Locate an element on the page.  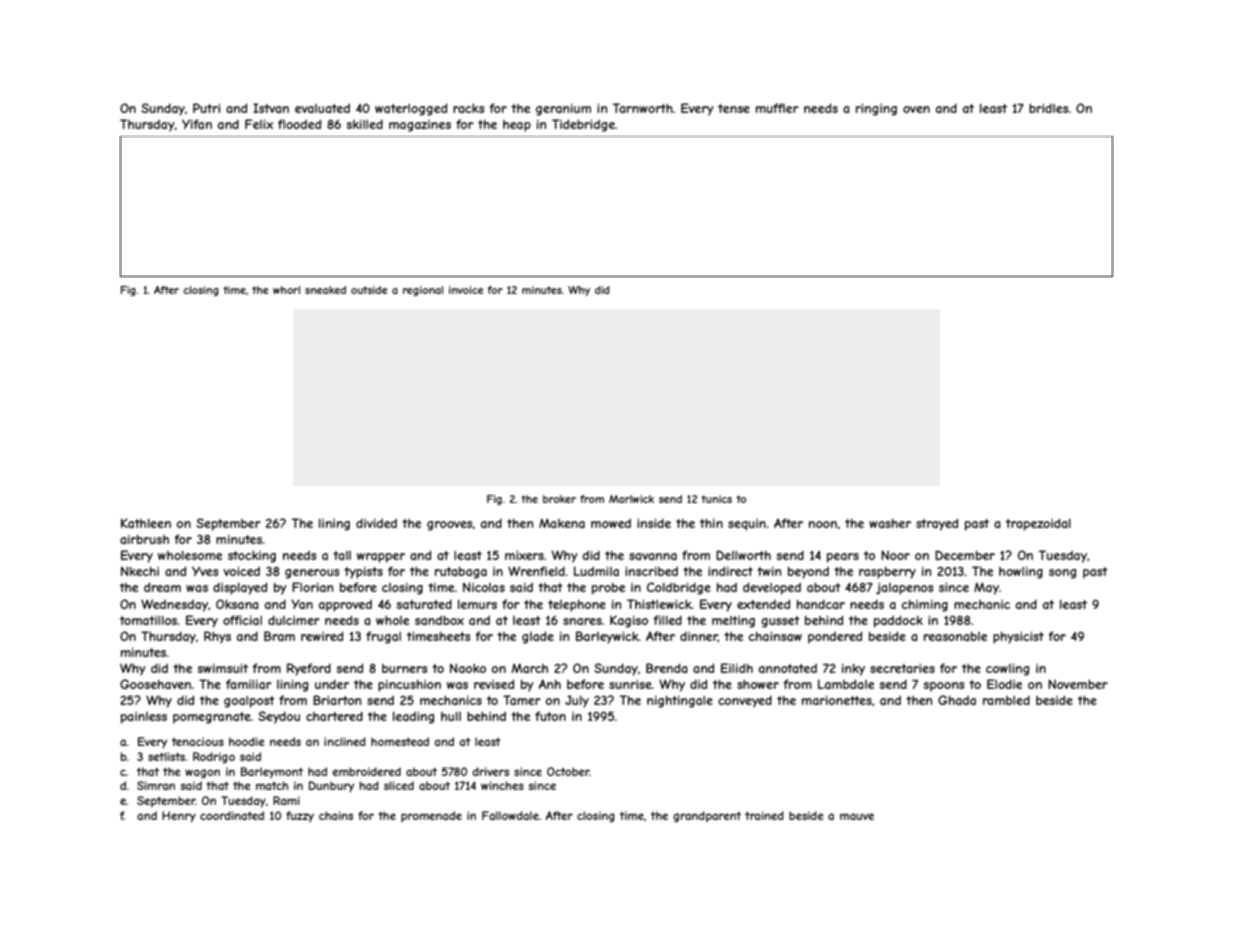
invoice is located at coordinates (466, 290).
